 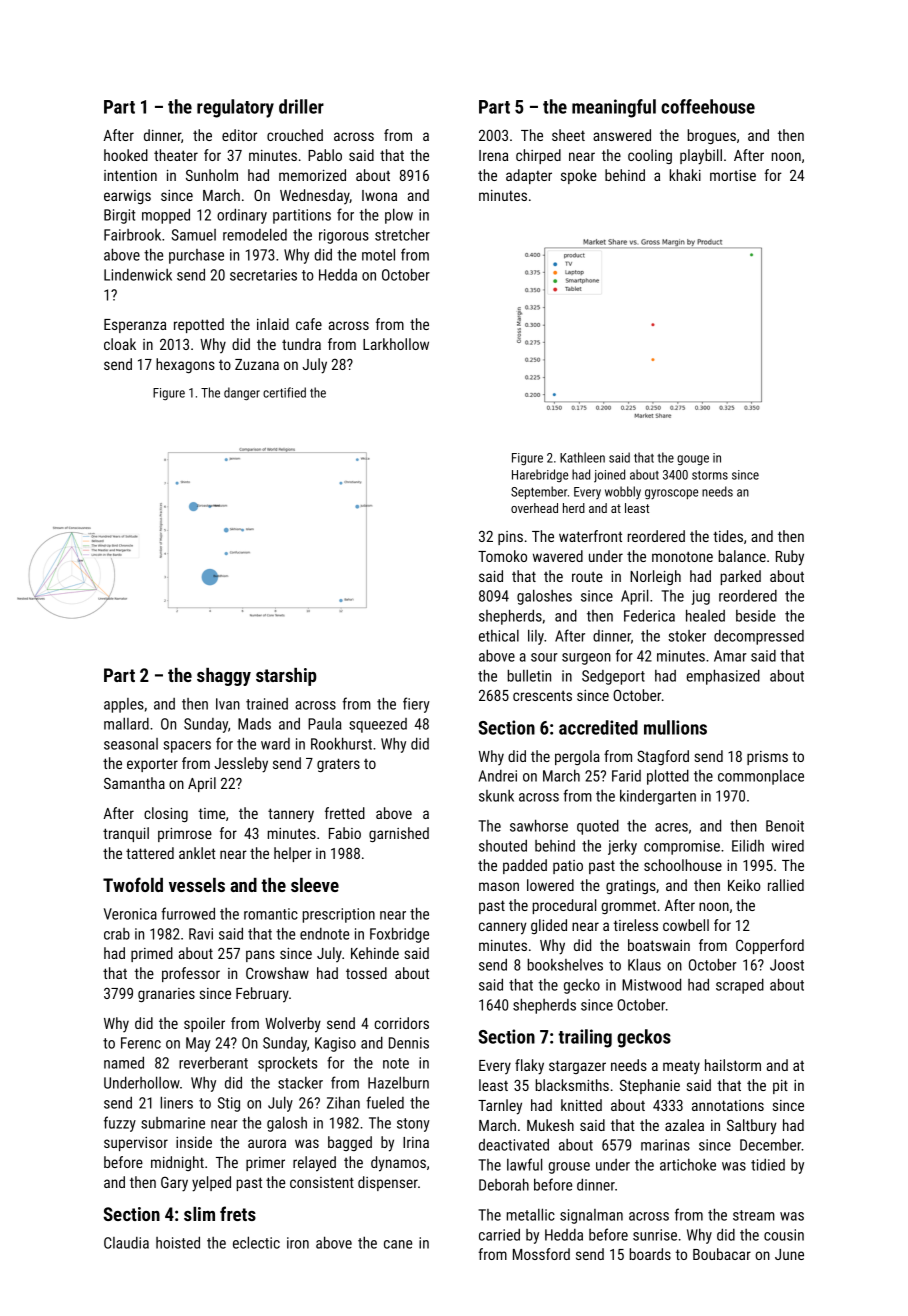 What do you see at coordinates (185, 365) in the page?
I see `hexagons` at bounding box center [185, 365].
